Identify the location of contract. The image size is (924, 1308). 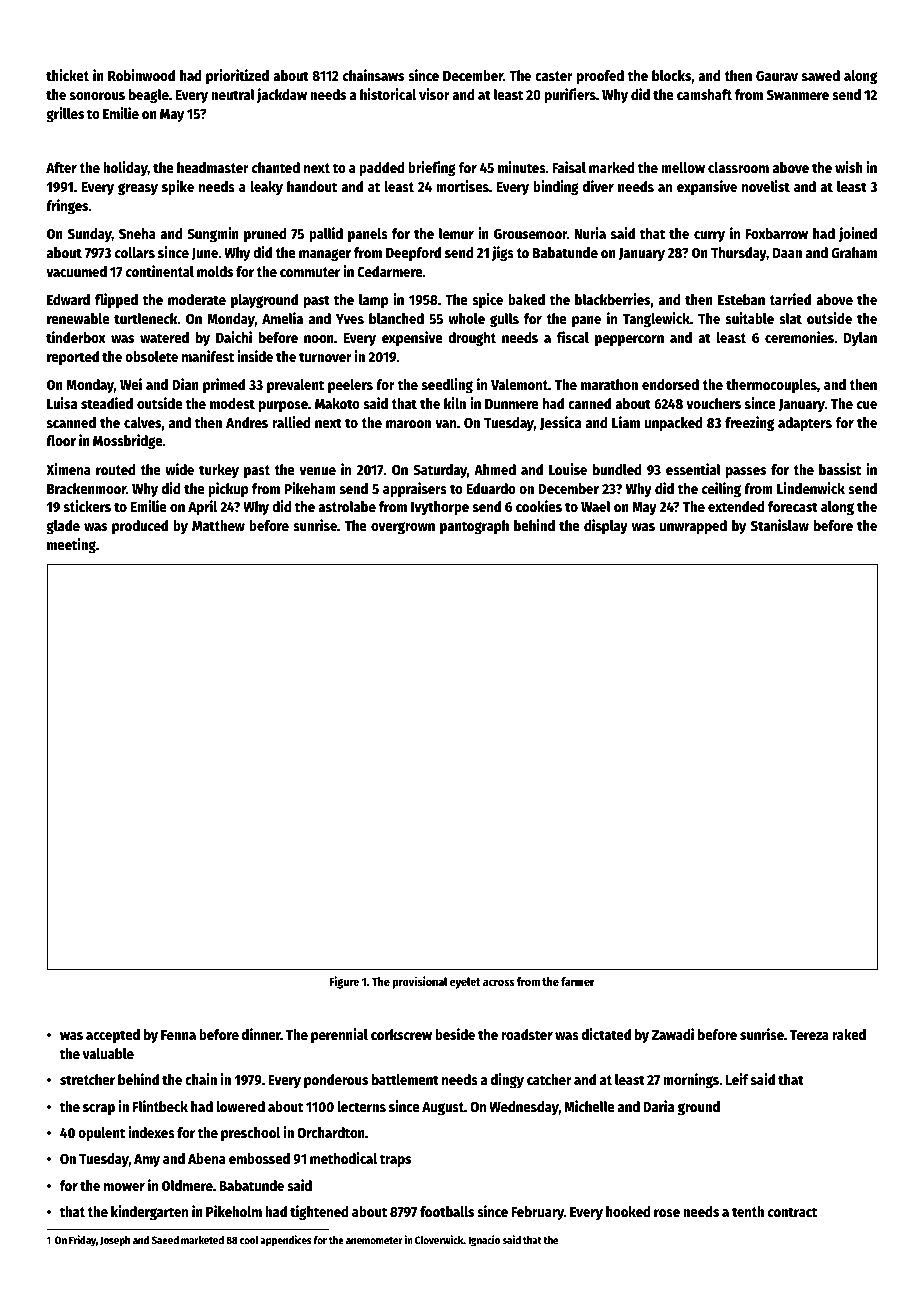
(792, 1212).
